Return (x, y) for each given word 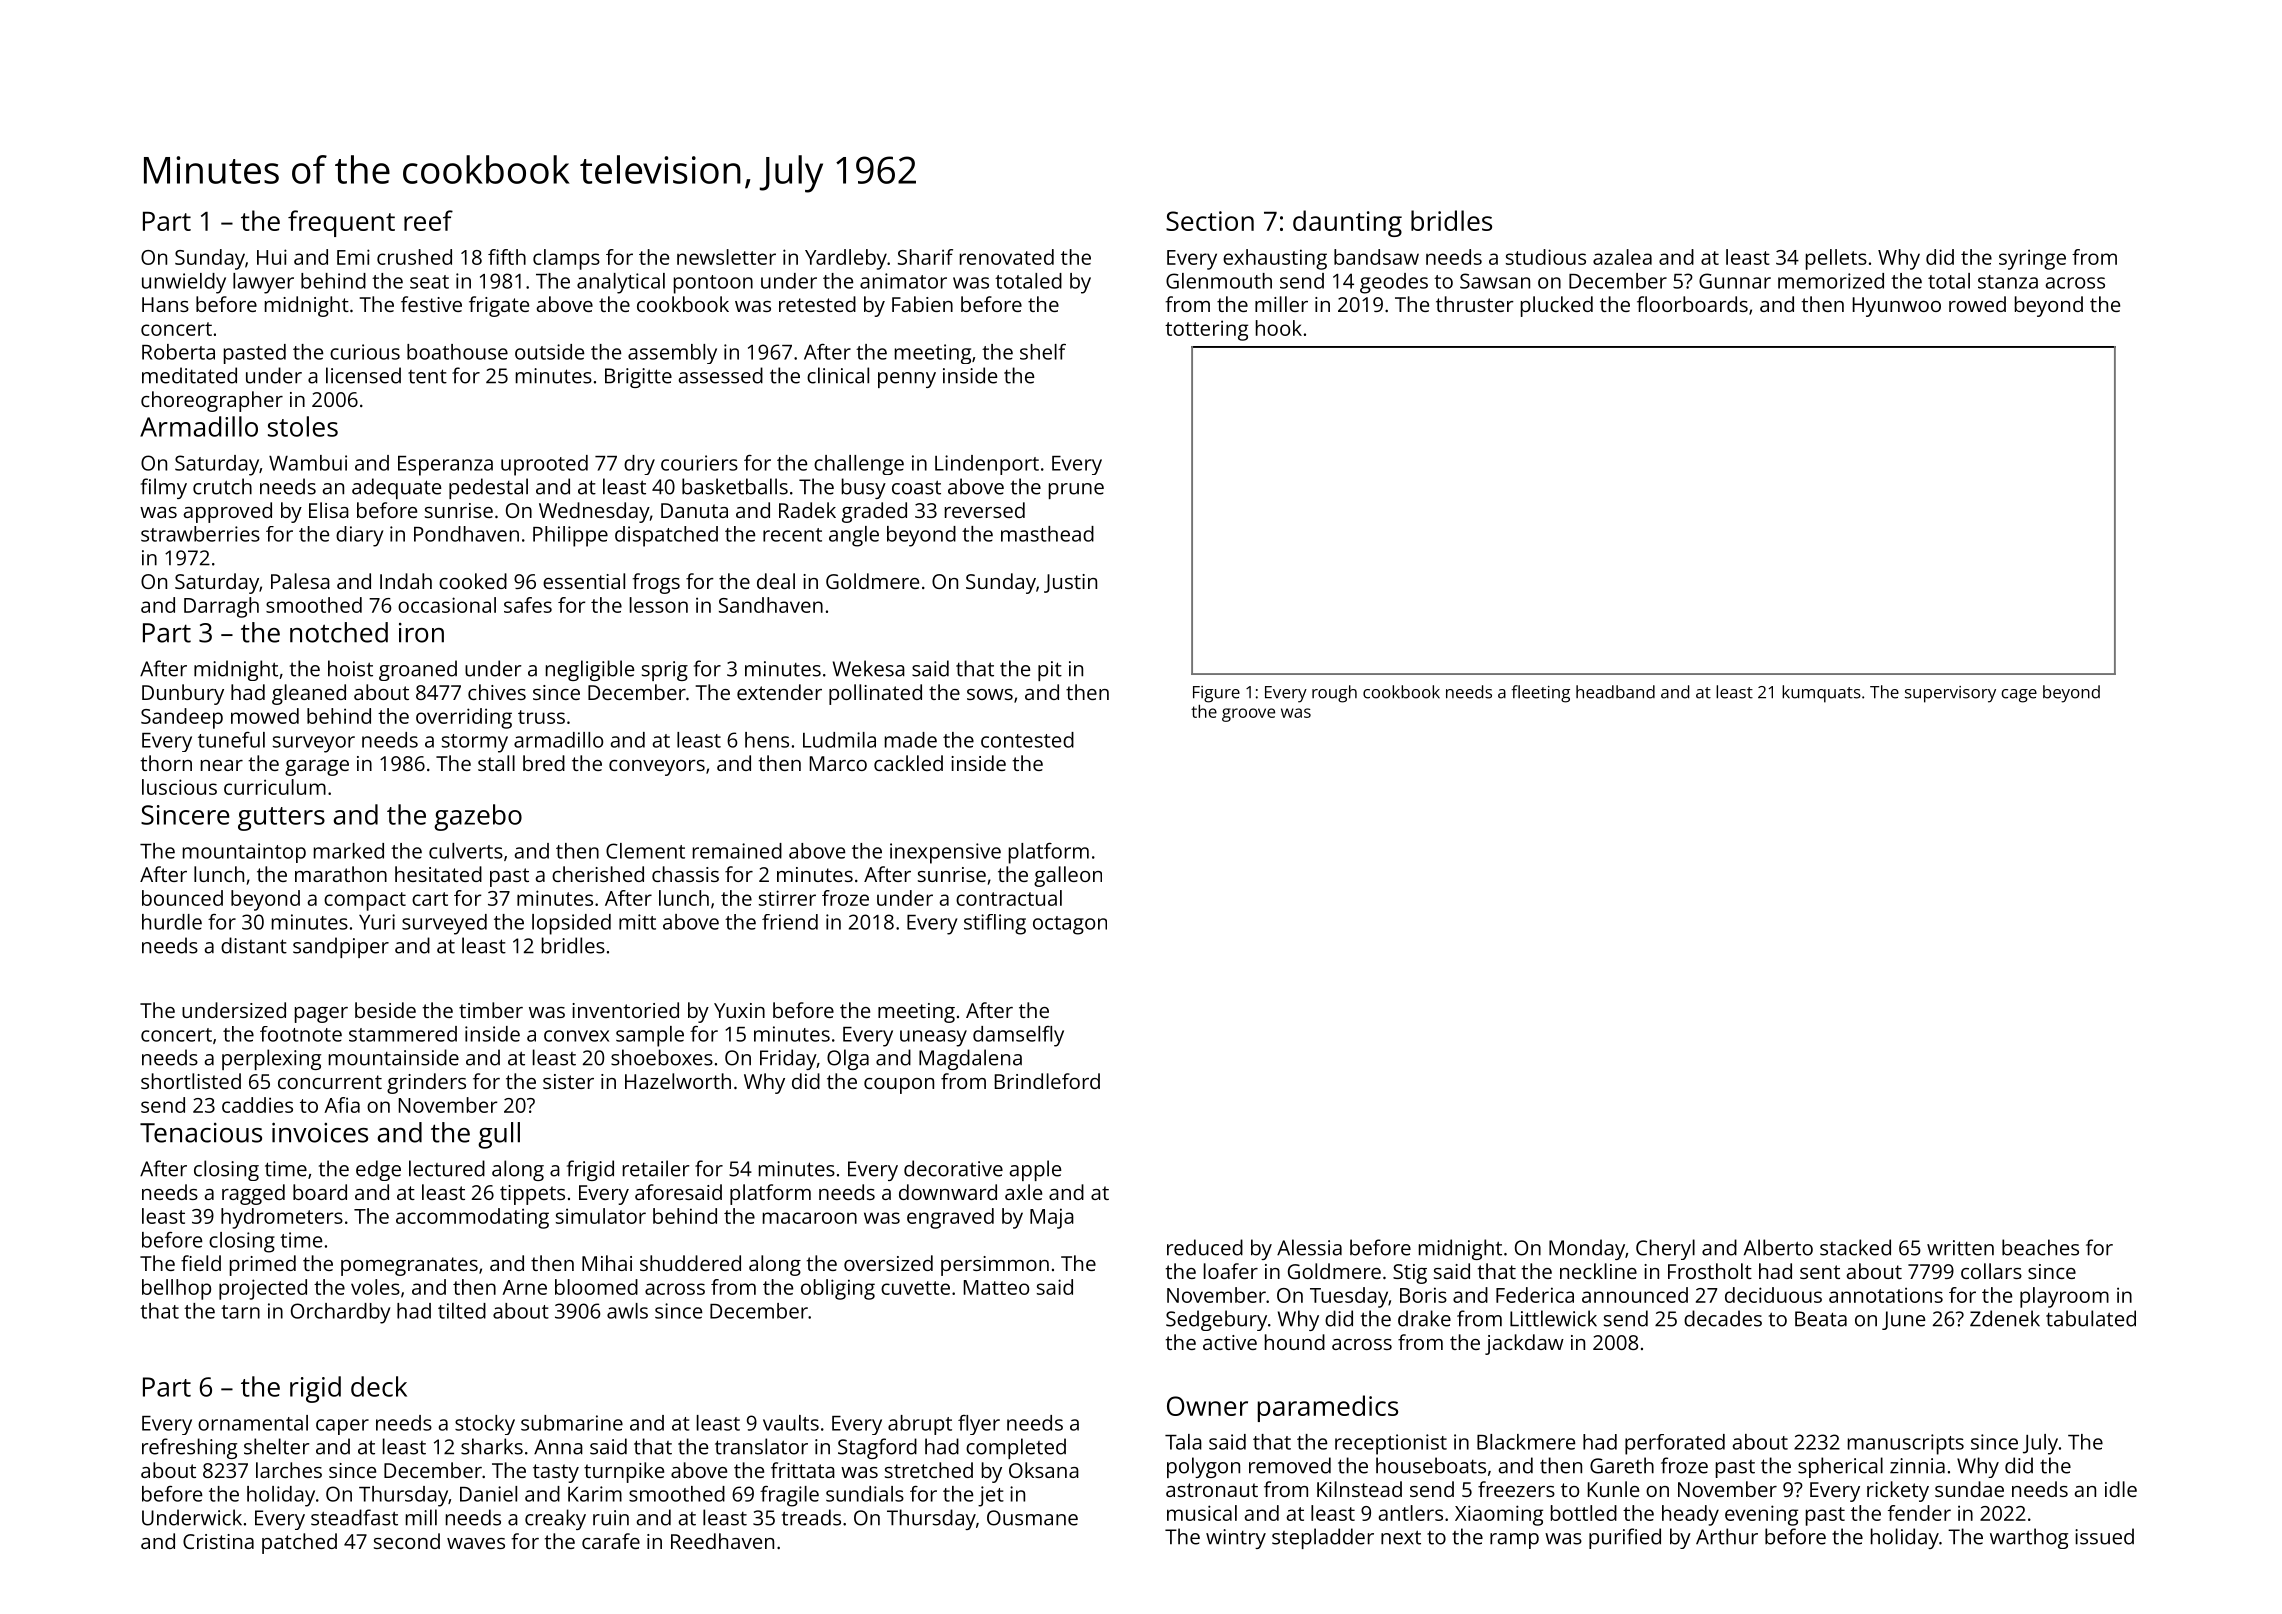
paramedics (1328, 1408)
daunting (1347, 223)
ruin (611, 1518)
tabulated (2091, 1318)
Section (1210, 221)
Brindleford (1047, 1081)
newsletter (726, 257)
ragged (253, 1194)
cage (2019, 696)
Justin (1070, 583)
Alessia (1309, 1247)
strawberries (200, 534)
